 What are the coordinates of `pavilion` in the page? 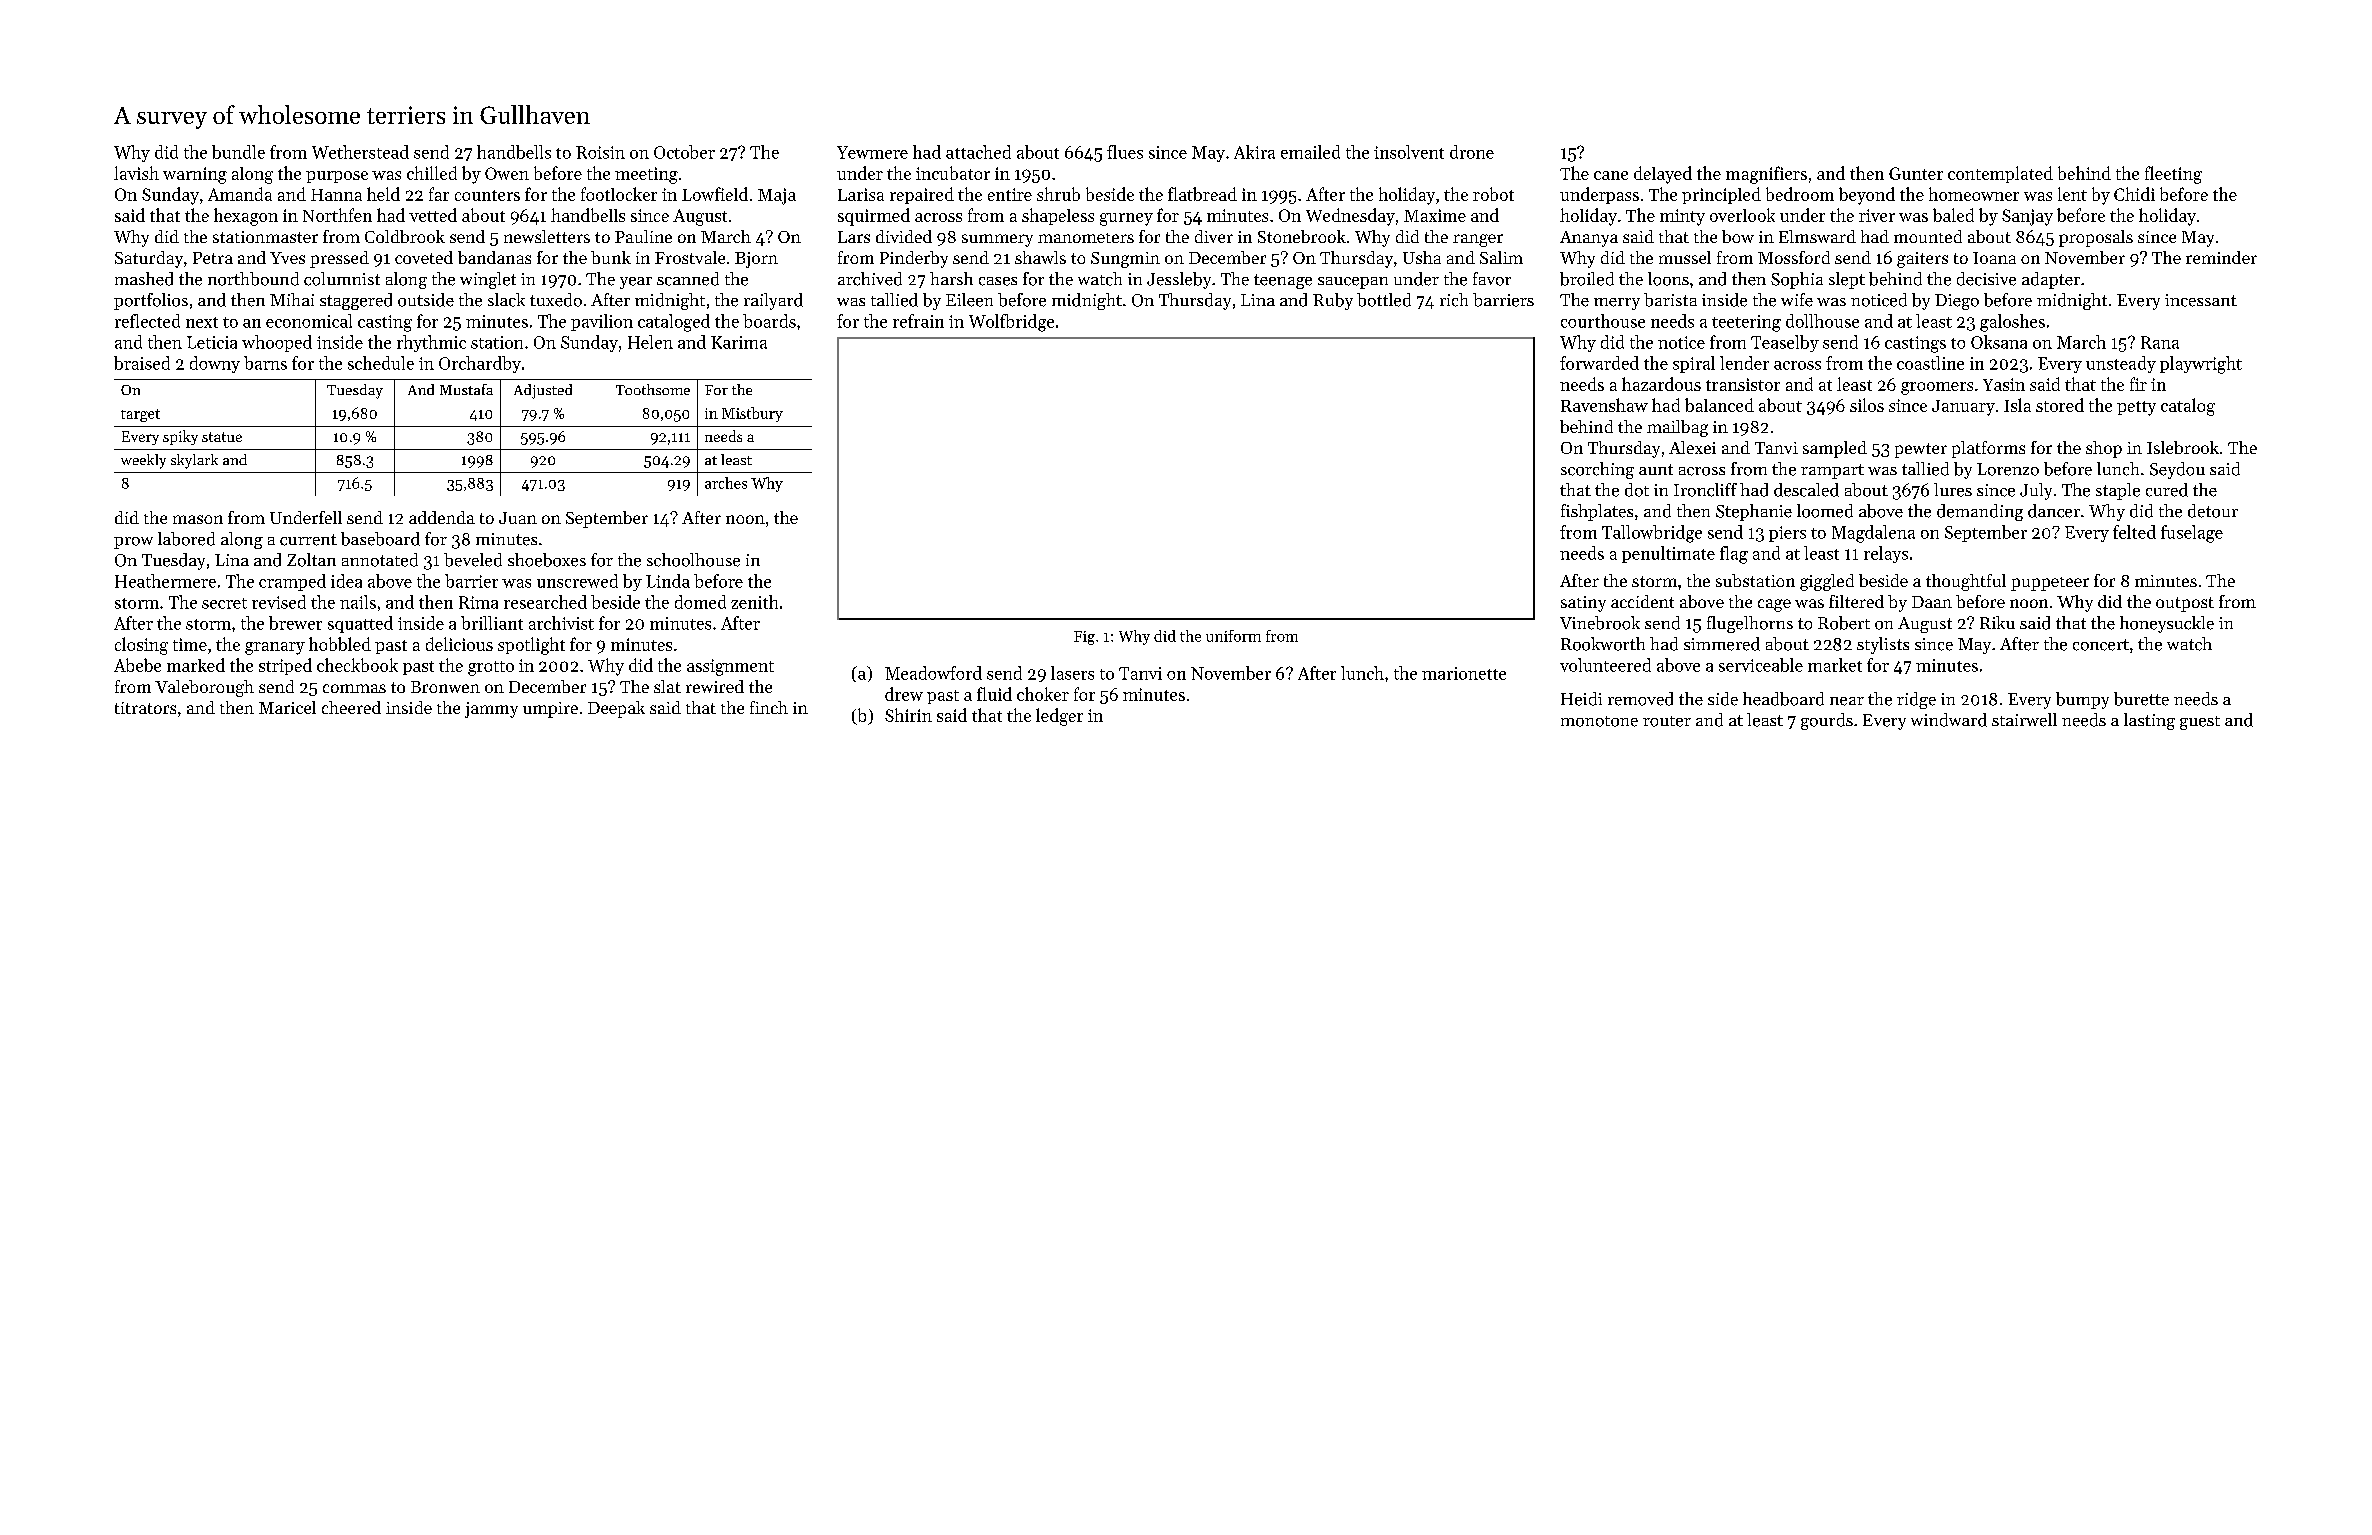 It's located at (602, 322).
